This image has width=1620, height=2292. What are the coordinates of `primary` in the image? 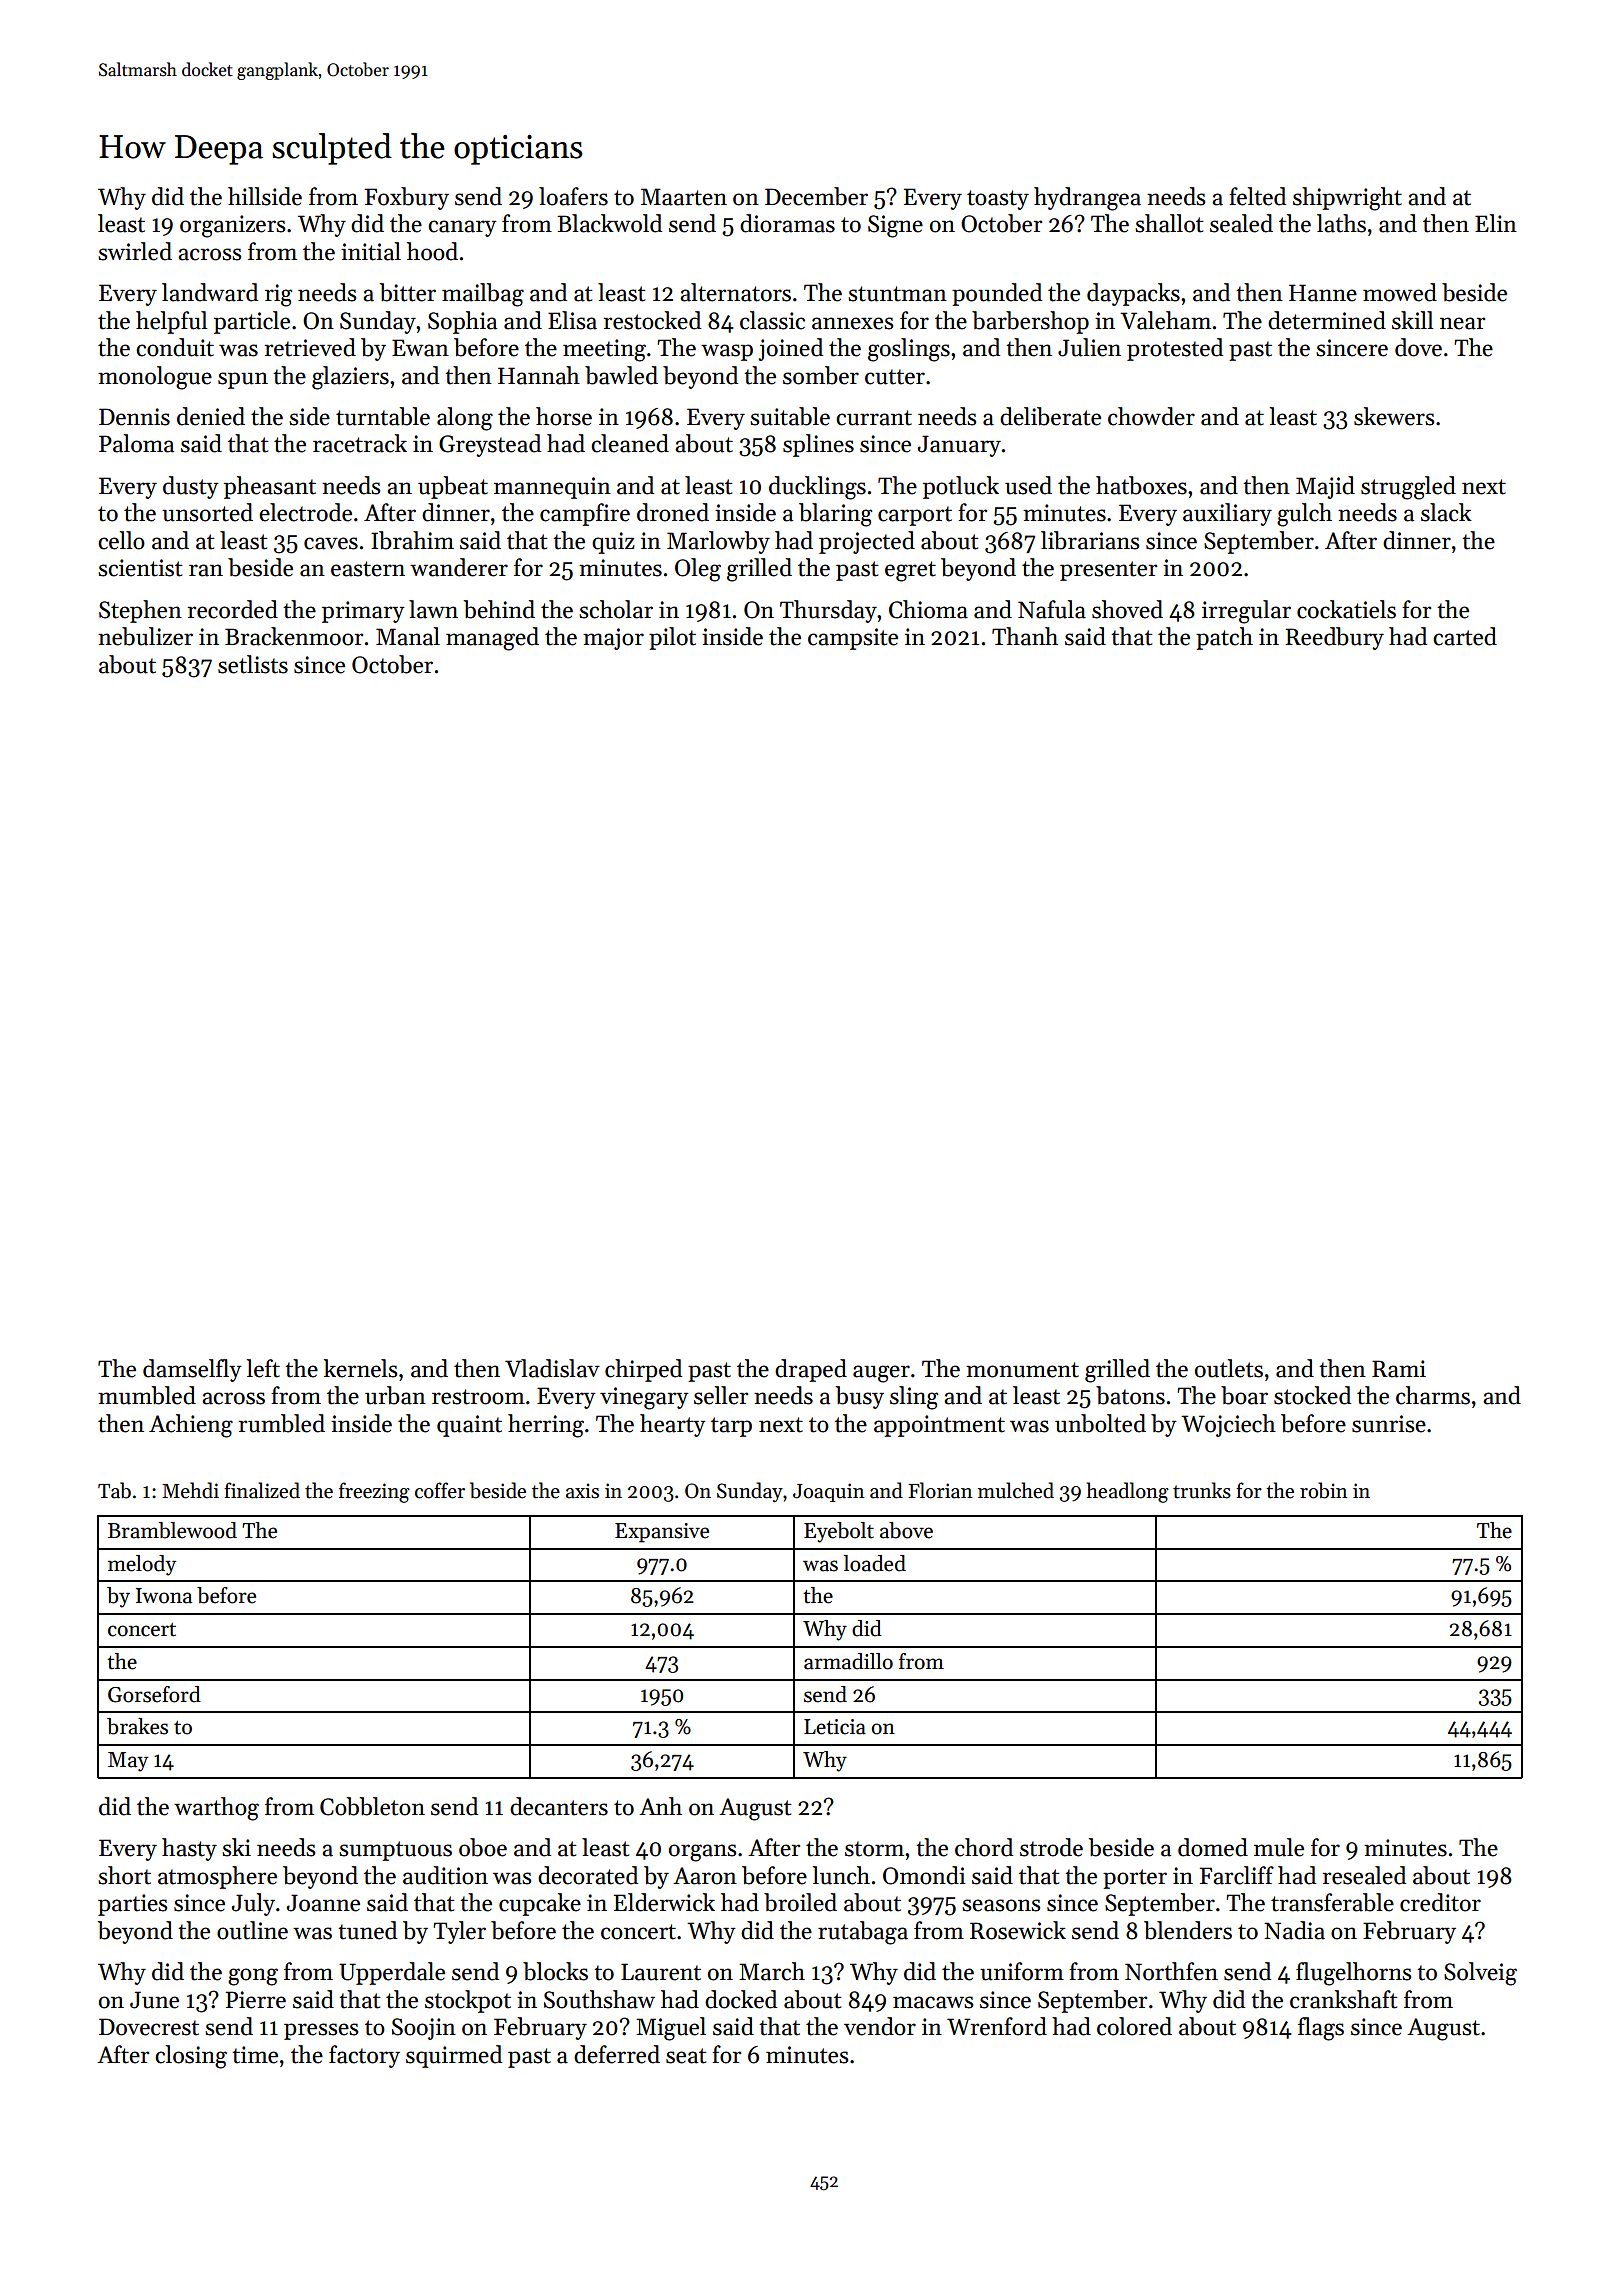 It's located at (363, 612).
